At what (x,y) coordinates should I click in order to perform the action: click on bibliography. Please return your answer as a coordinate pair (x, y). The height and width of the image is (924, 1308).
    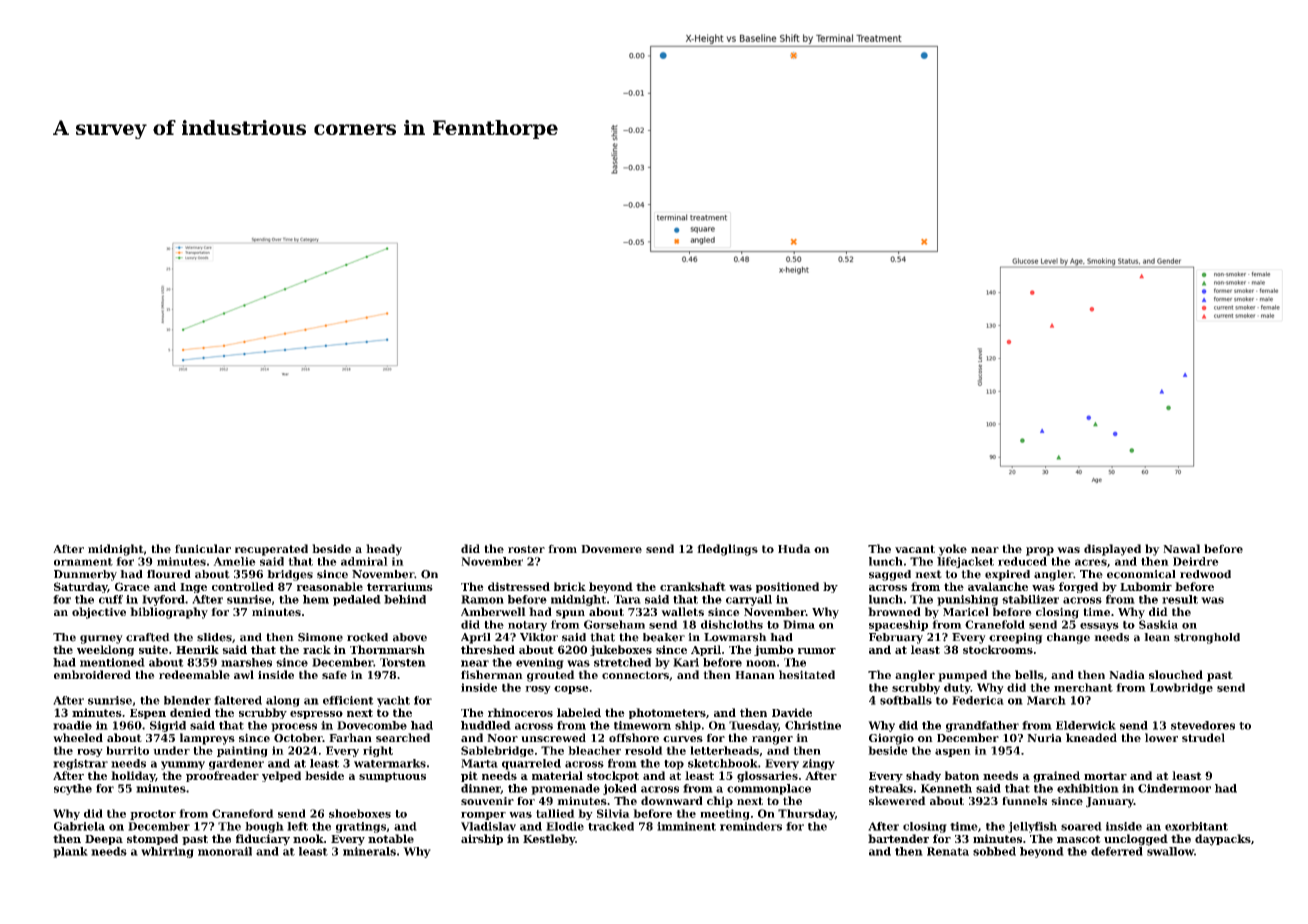
    Looking at the image, I should click on (169, 613).
